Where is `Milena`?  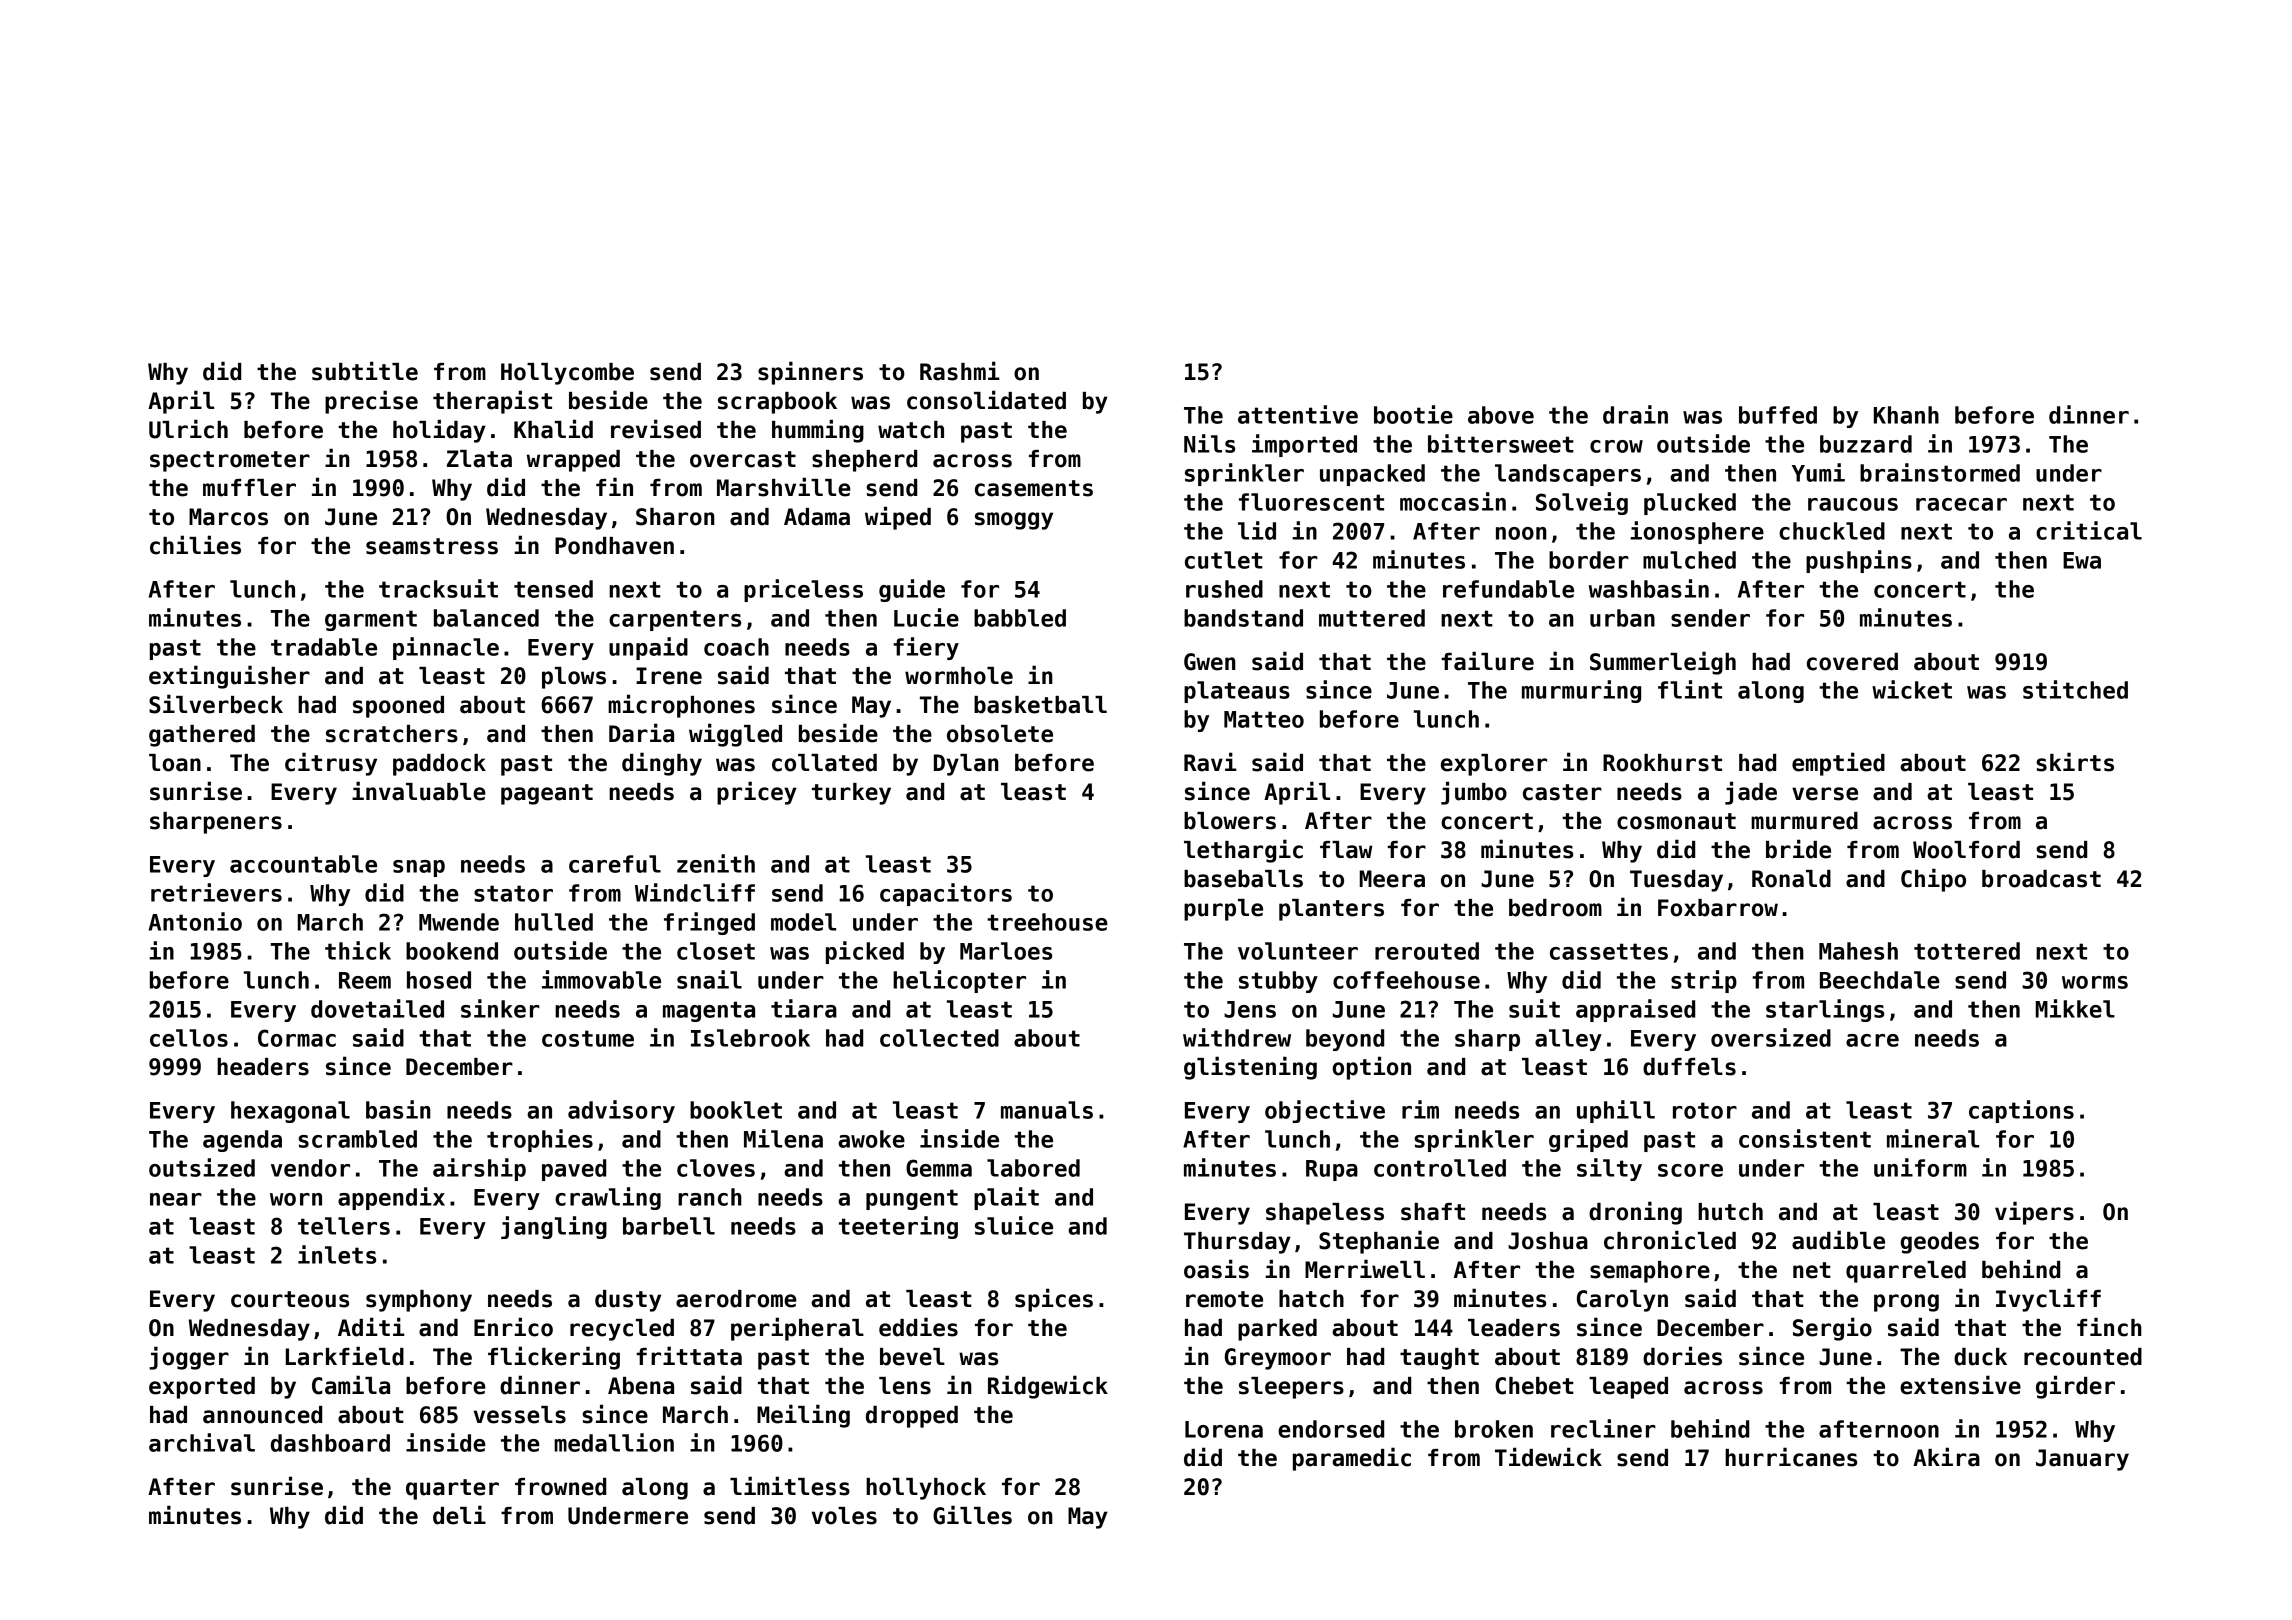 Milena is located at coordinates (783, 1138).
